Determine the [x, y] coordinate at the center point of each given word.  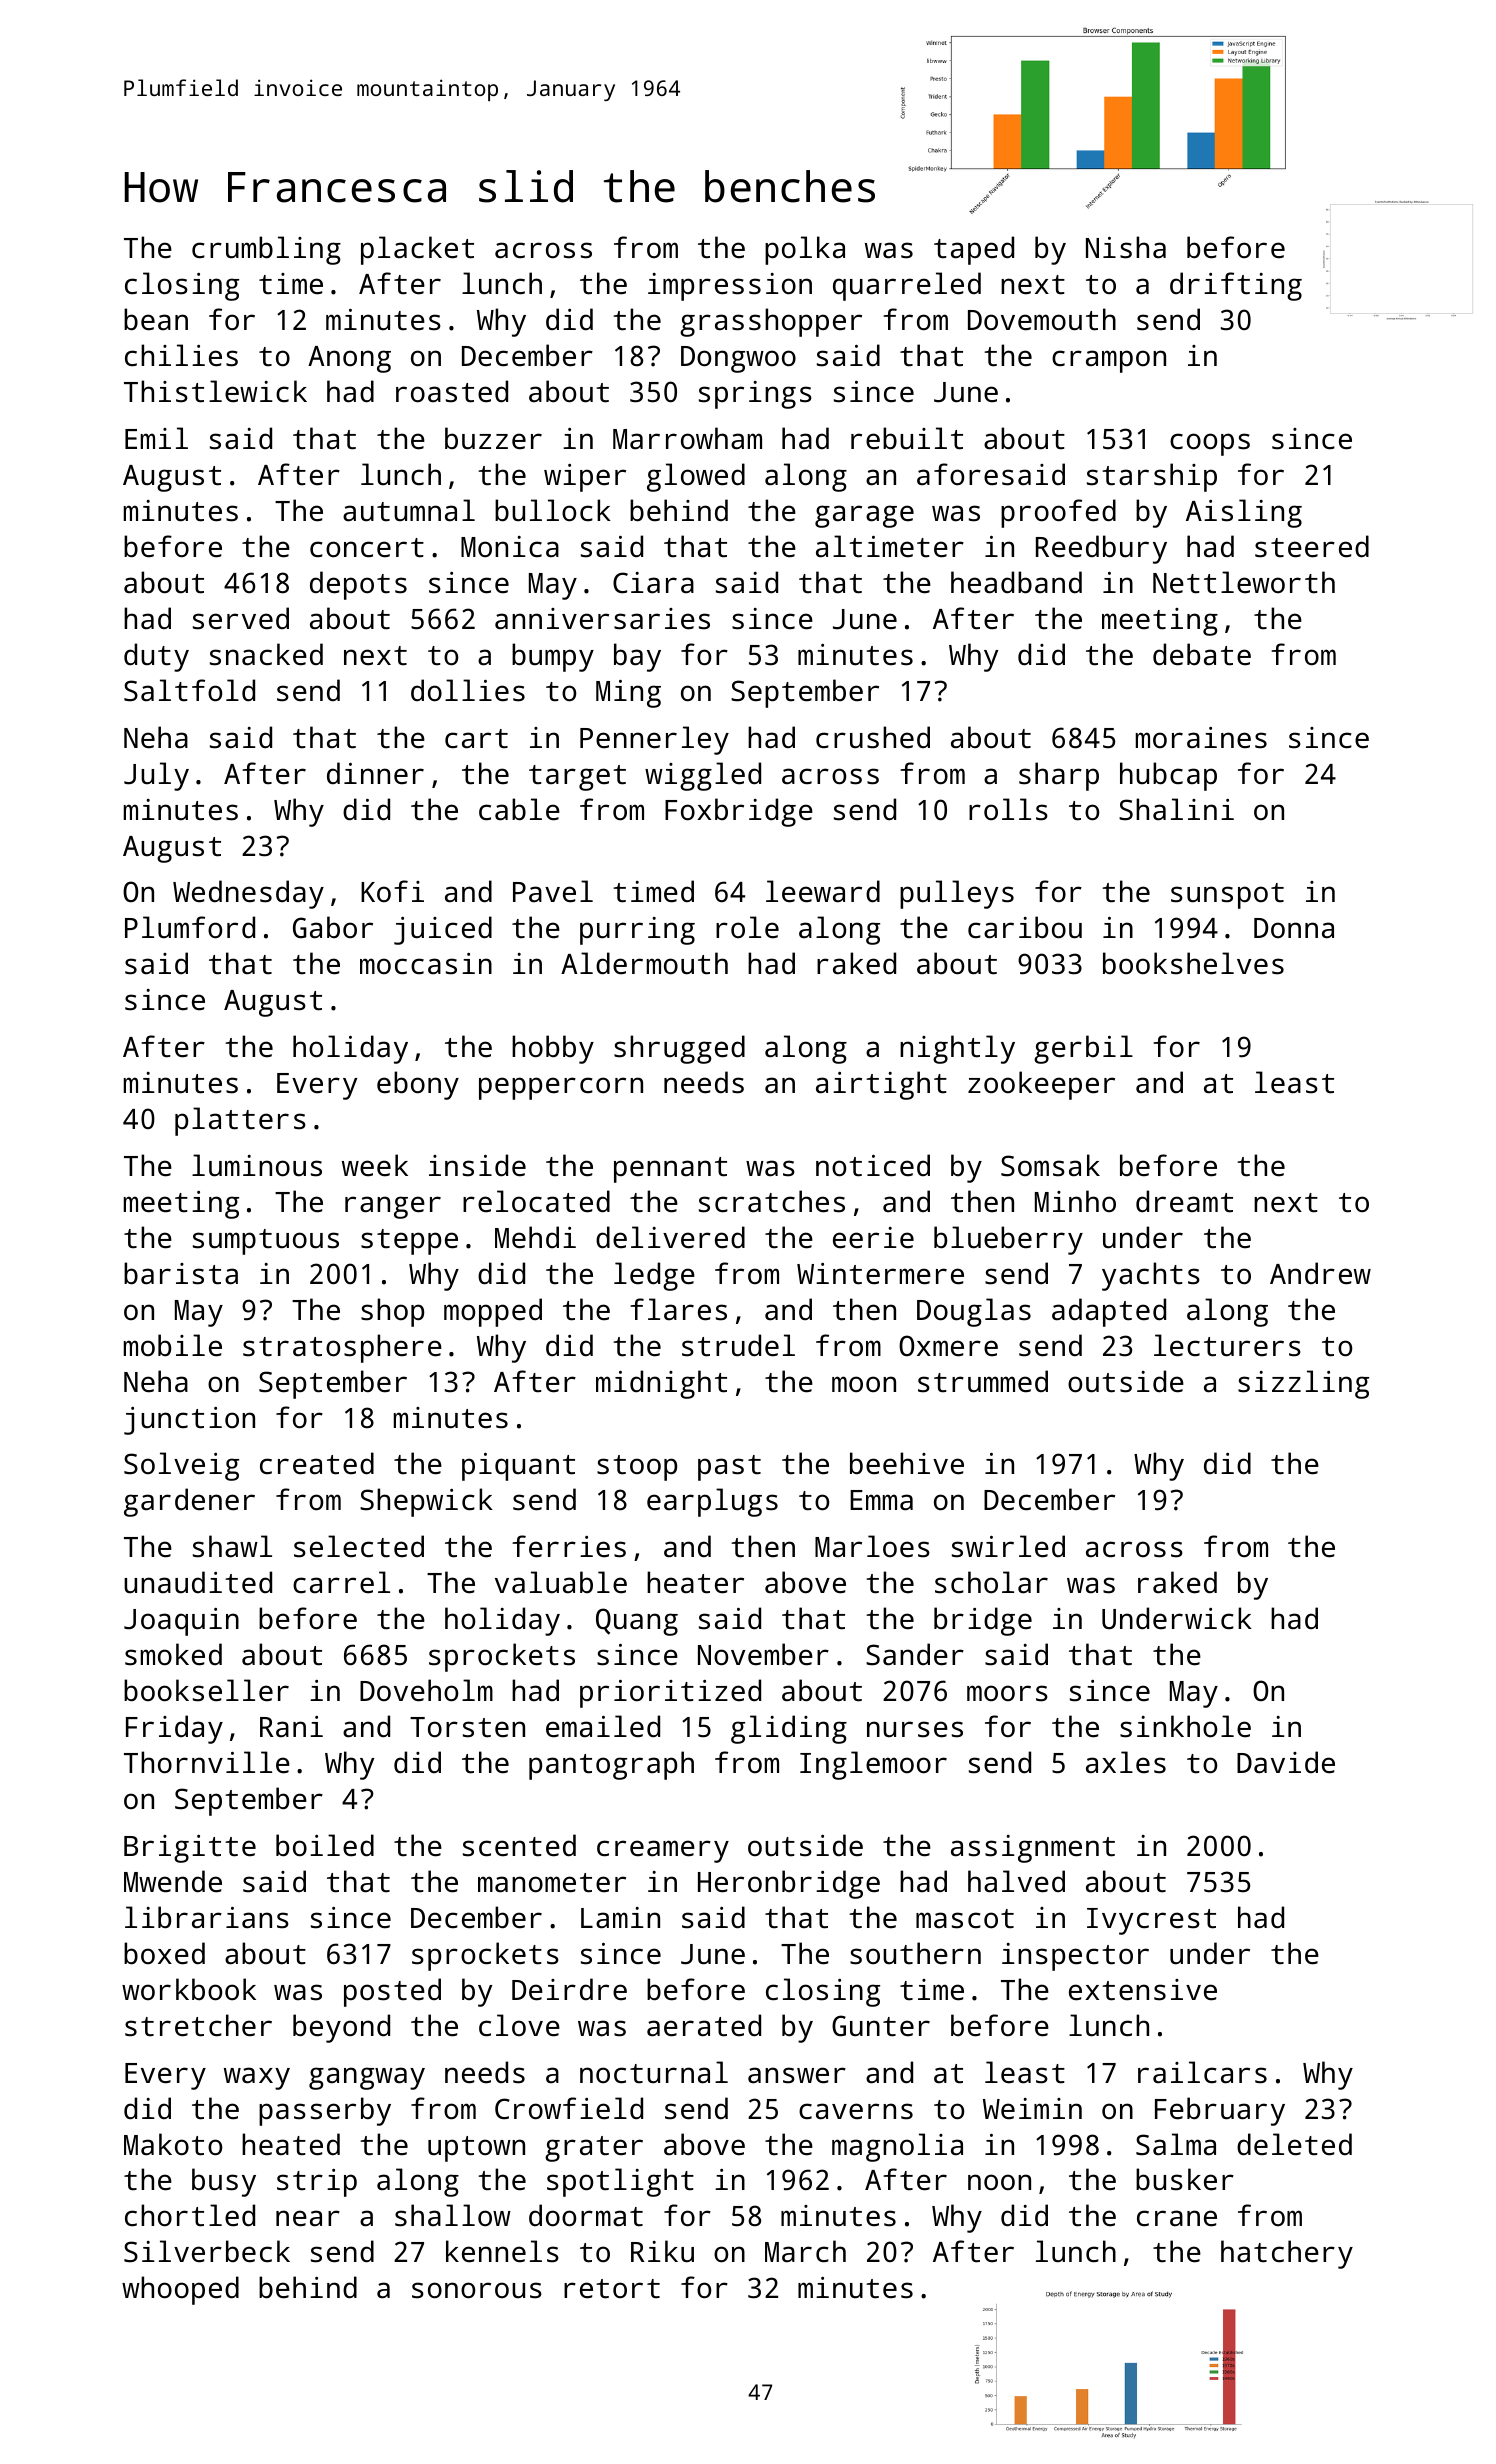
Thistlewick [215, 391]
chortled [190, 2215]
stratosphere [342, 1348]
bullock [553, 510]
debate [1202, 654]
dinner [375, 773]
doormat [586, 2215]
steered [1312, 546]
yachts [1151, 1276]
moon [864, 1384]
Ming [628, 694]
